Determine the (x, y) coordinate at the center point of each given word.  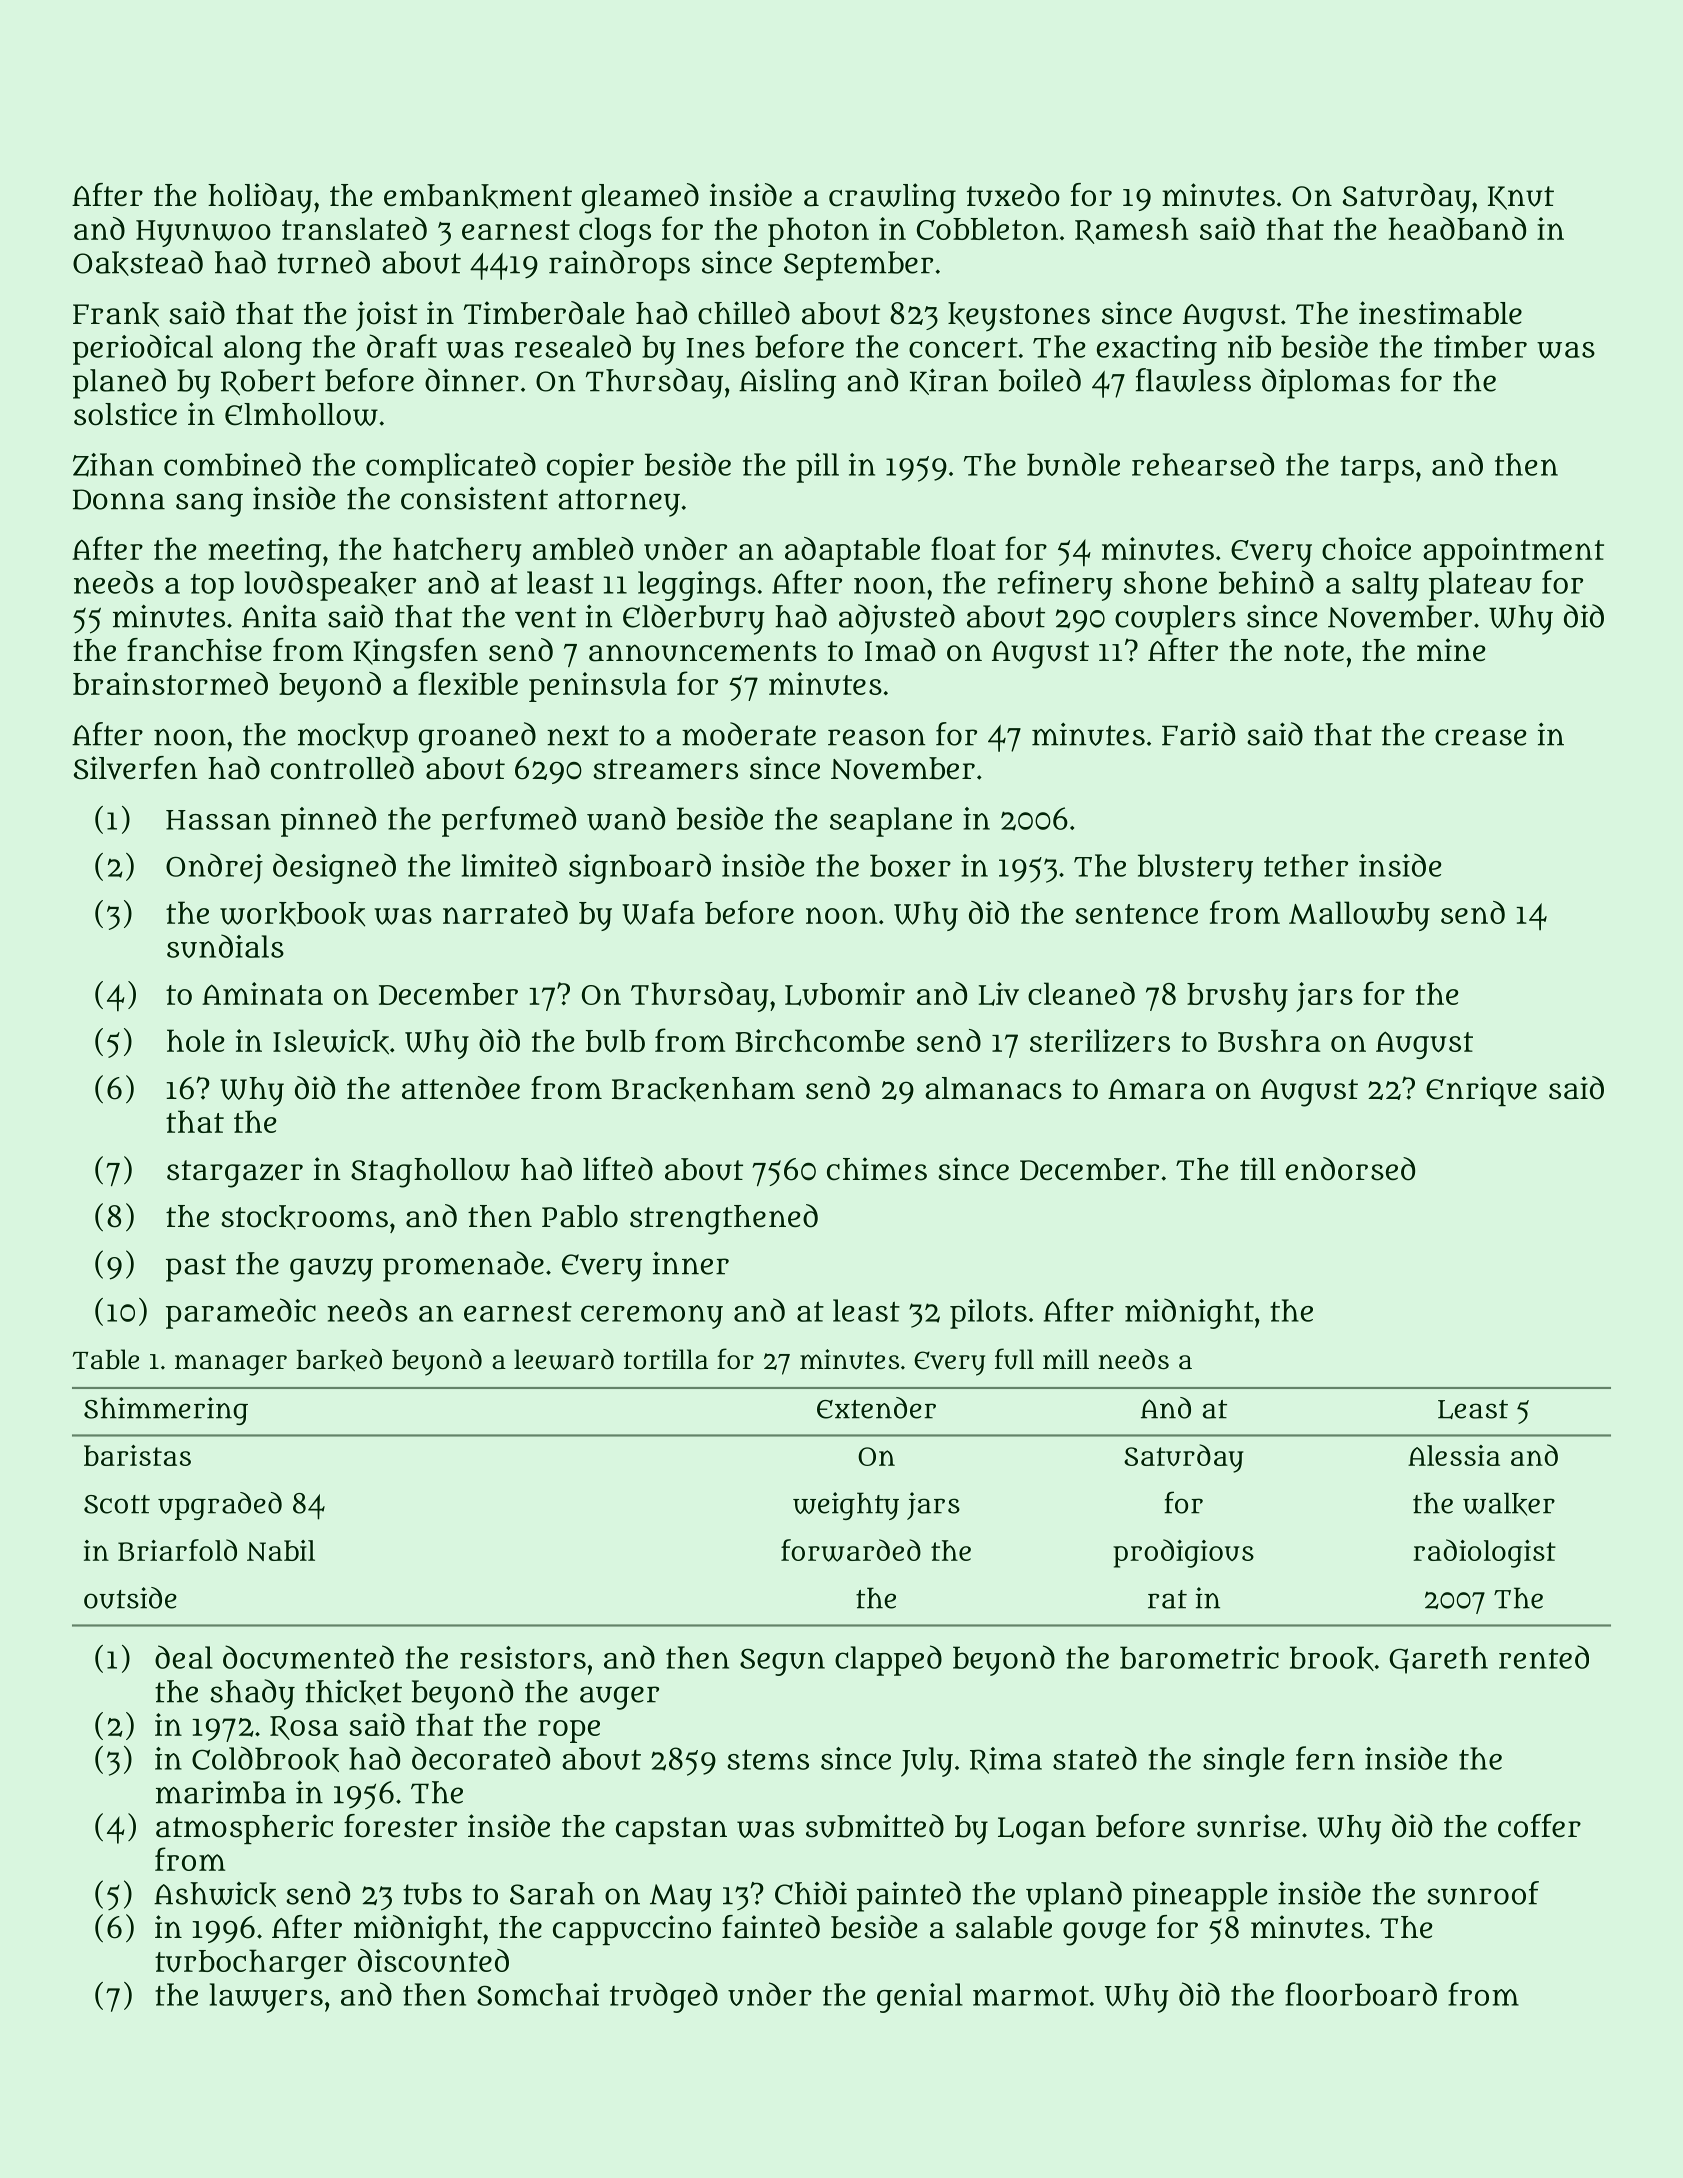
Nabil (281, 1550)
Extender (876, 1408)
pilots (988, 1314)
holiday (260, 198)
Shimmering (166, 1411)
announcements (703, 651)
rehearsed (1203, 464)
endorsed (1350, 1169)
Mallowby (1359, 916)
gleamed (640, 198)
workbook (292, 914)
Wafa (658, 912)
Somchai (538, 1994)
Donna (119, 499)
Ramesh (1131, 230)
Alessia (1454, 1455)
